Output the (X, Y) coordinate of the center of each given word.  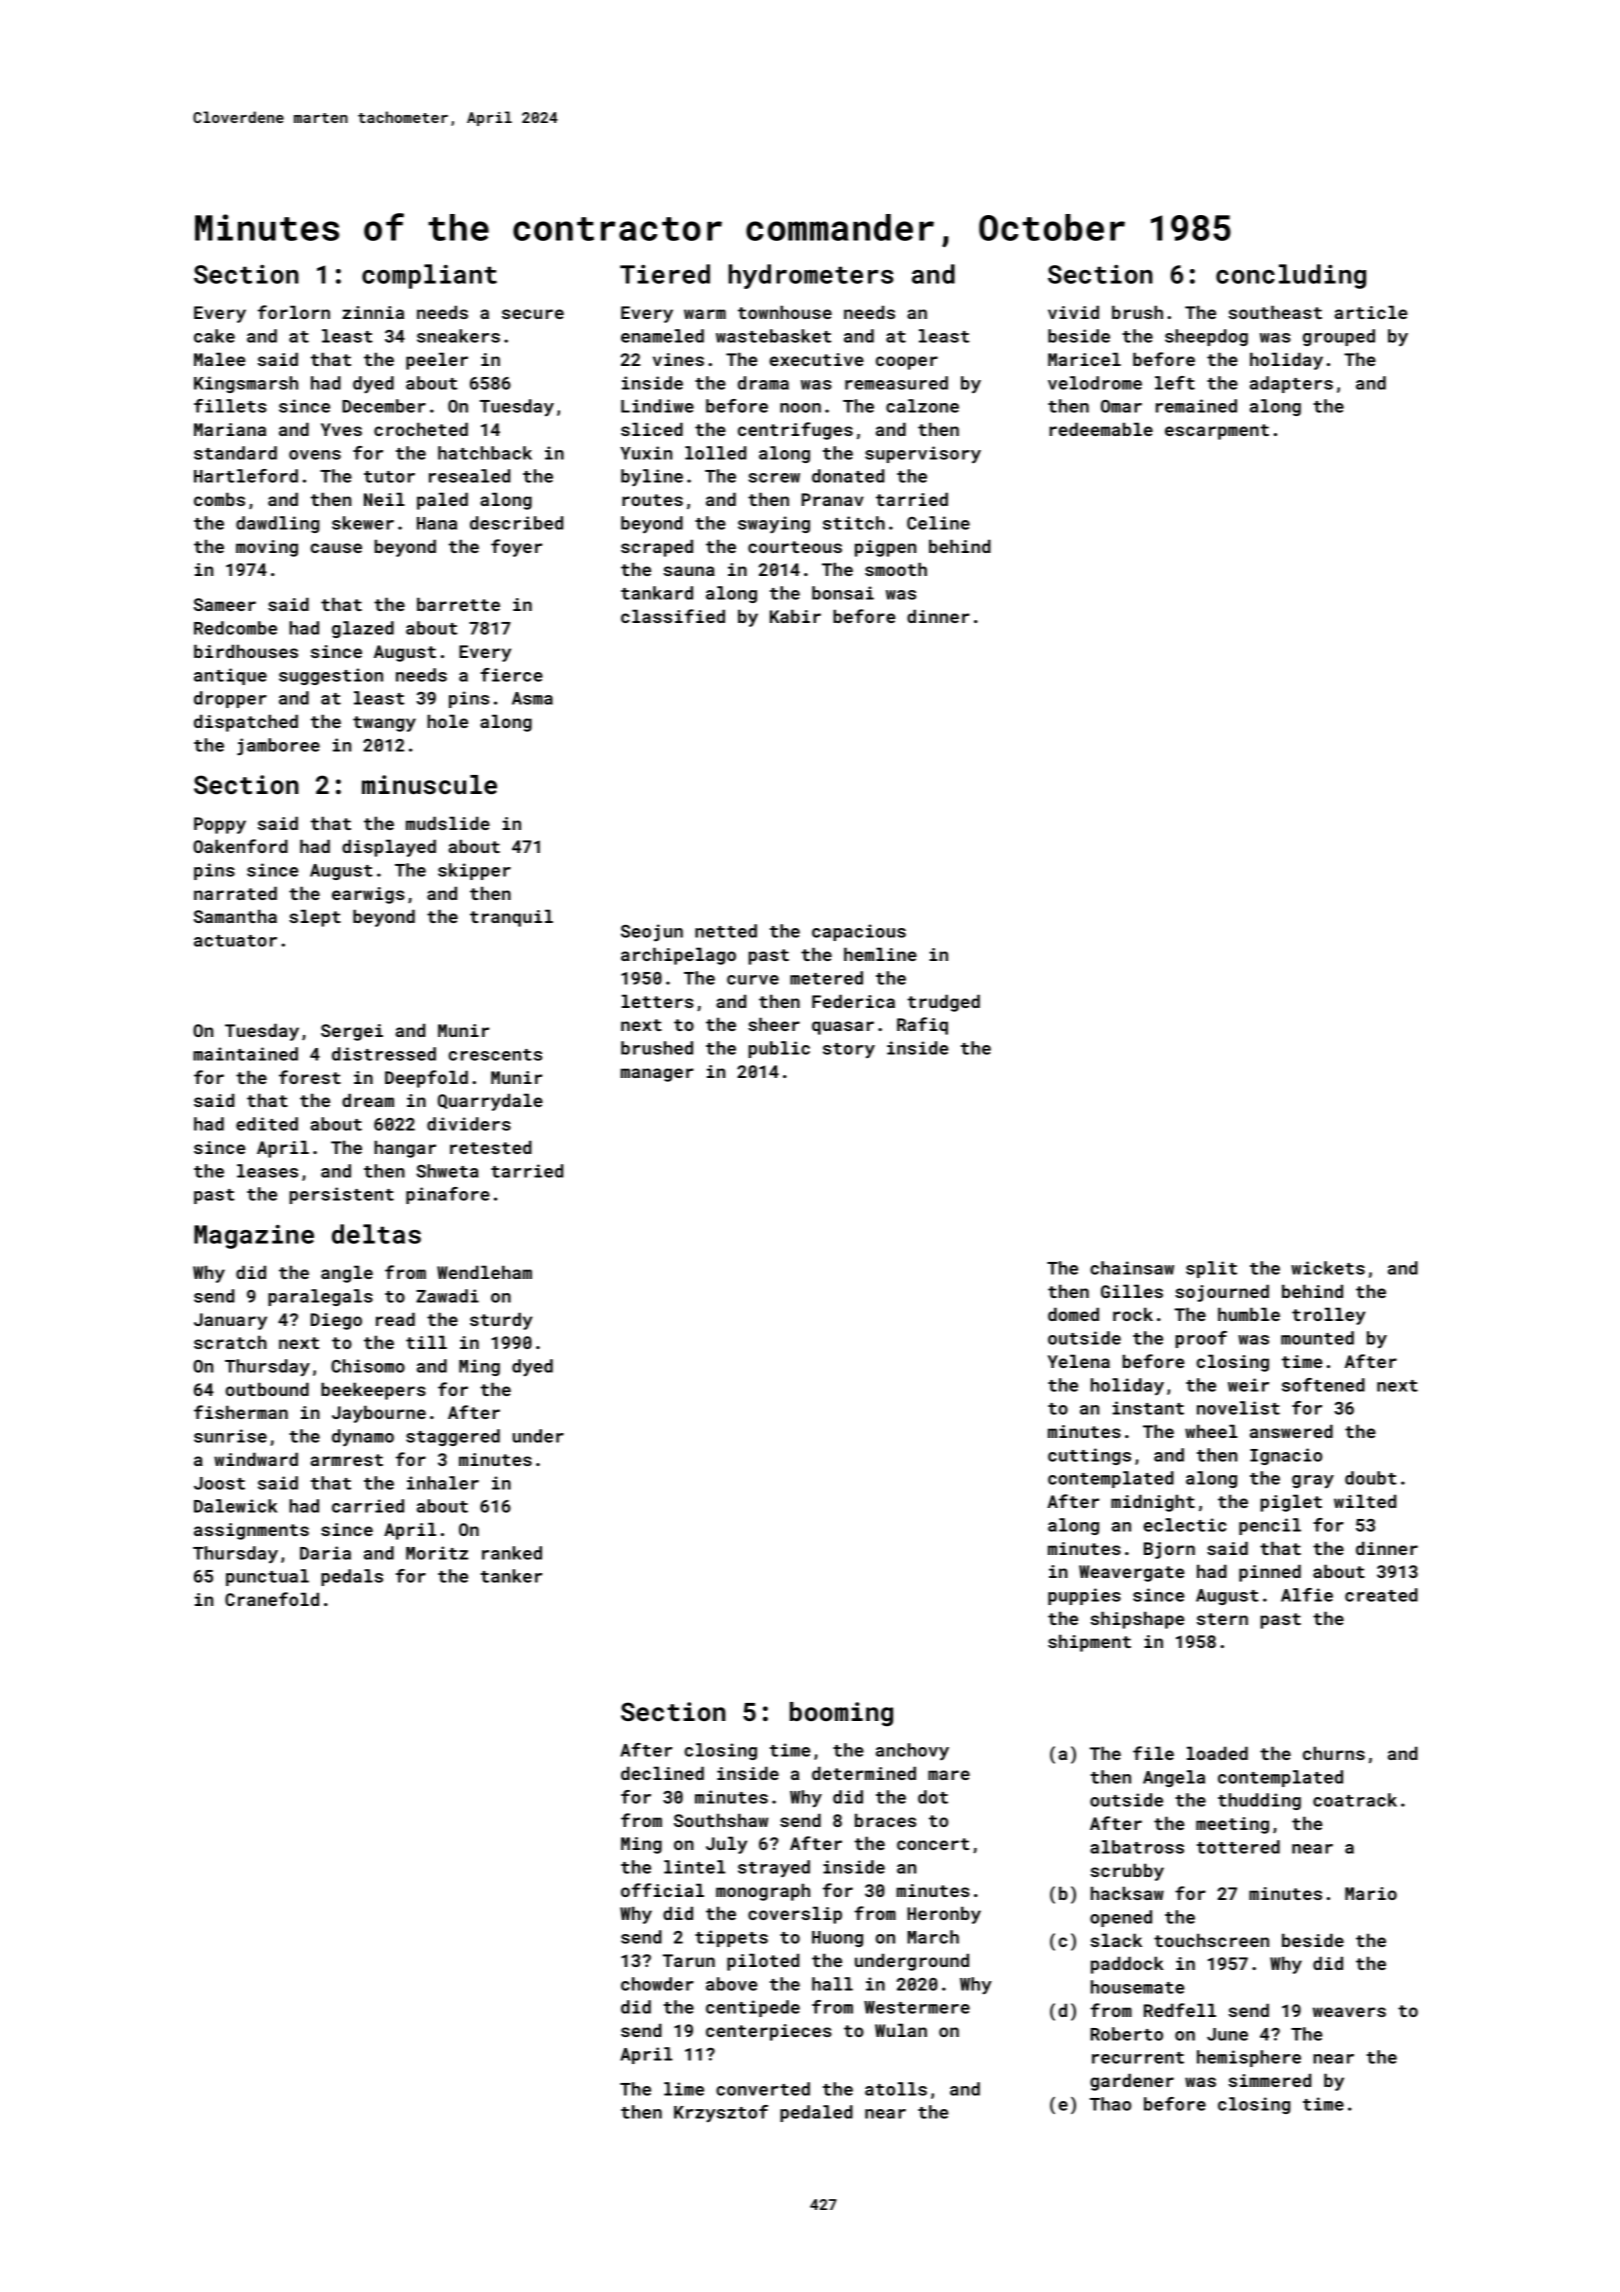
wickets (1328, 1268)
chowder (657, 1984)
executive (816, 359)
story (849, 1050)
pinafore (448, 1195)
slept (315, 918)
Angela (1174, 1778)
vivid (1073, 312)
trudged (943, 1003)
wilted (1365, 1501)
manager (657, 1075)
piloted (763, 1962)
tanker (511, 1576)
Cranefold (272, 1599)
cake (214, 336)
